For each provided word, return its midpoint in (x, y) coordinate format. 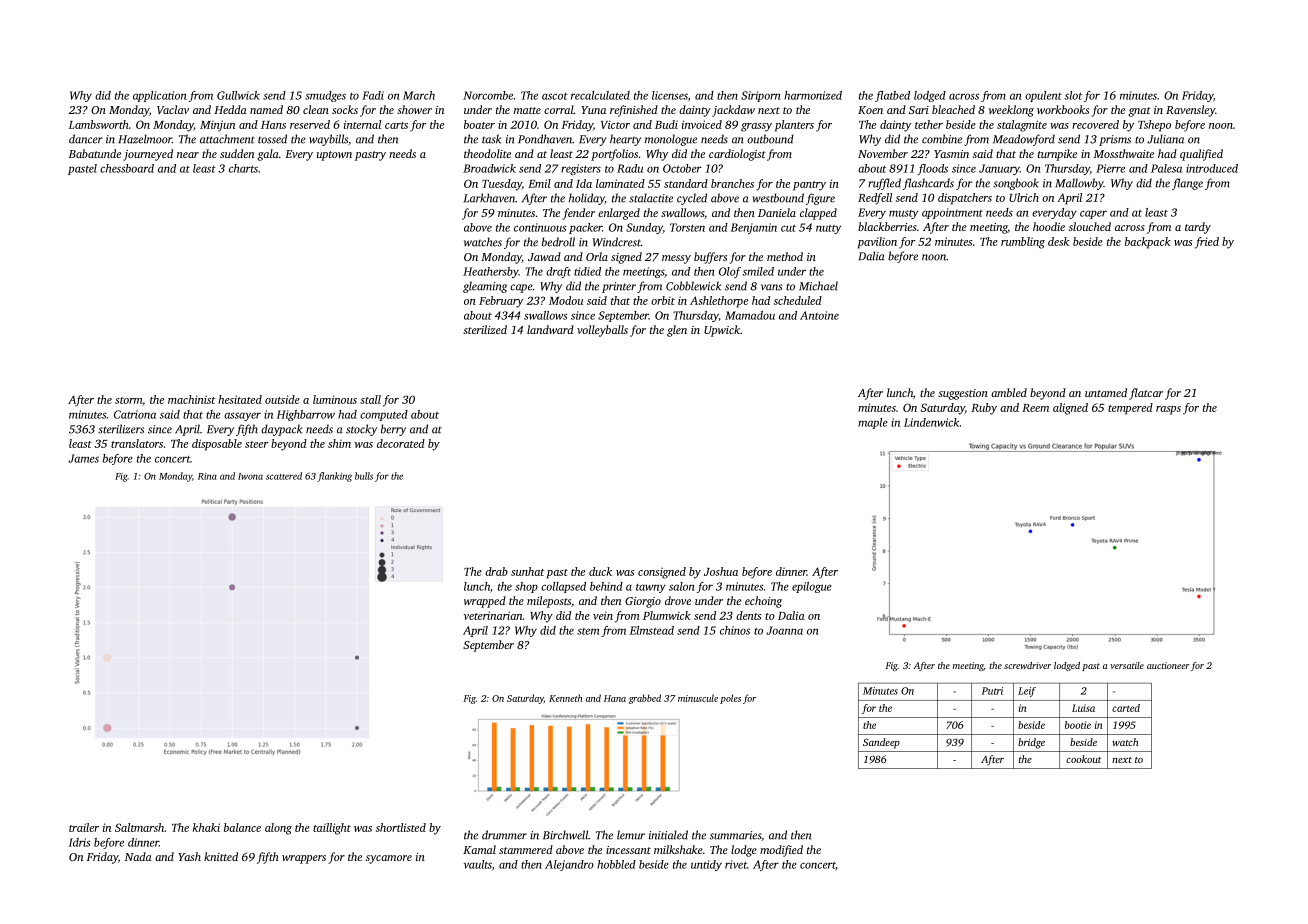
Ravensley (1190, 111)
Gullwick (238, 95)
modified (781, 851)
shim (339, 443)
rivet (736, 864)
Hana (615, 698)
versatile (1127, 665)
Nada (138, 856)
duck (600, 571)
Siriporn (761, 96)
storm (128, 400)
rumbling (1023, 243)
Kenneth (565, 698)
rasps (1168, 410)
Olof (730, 272)
